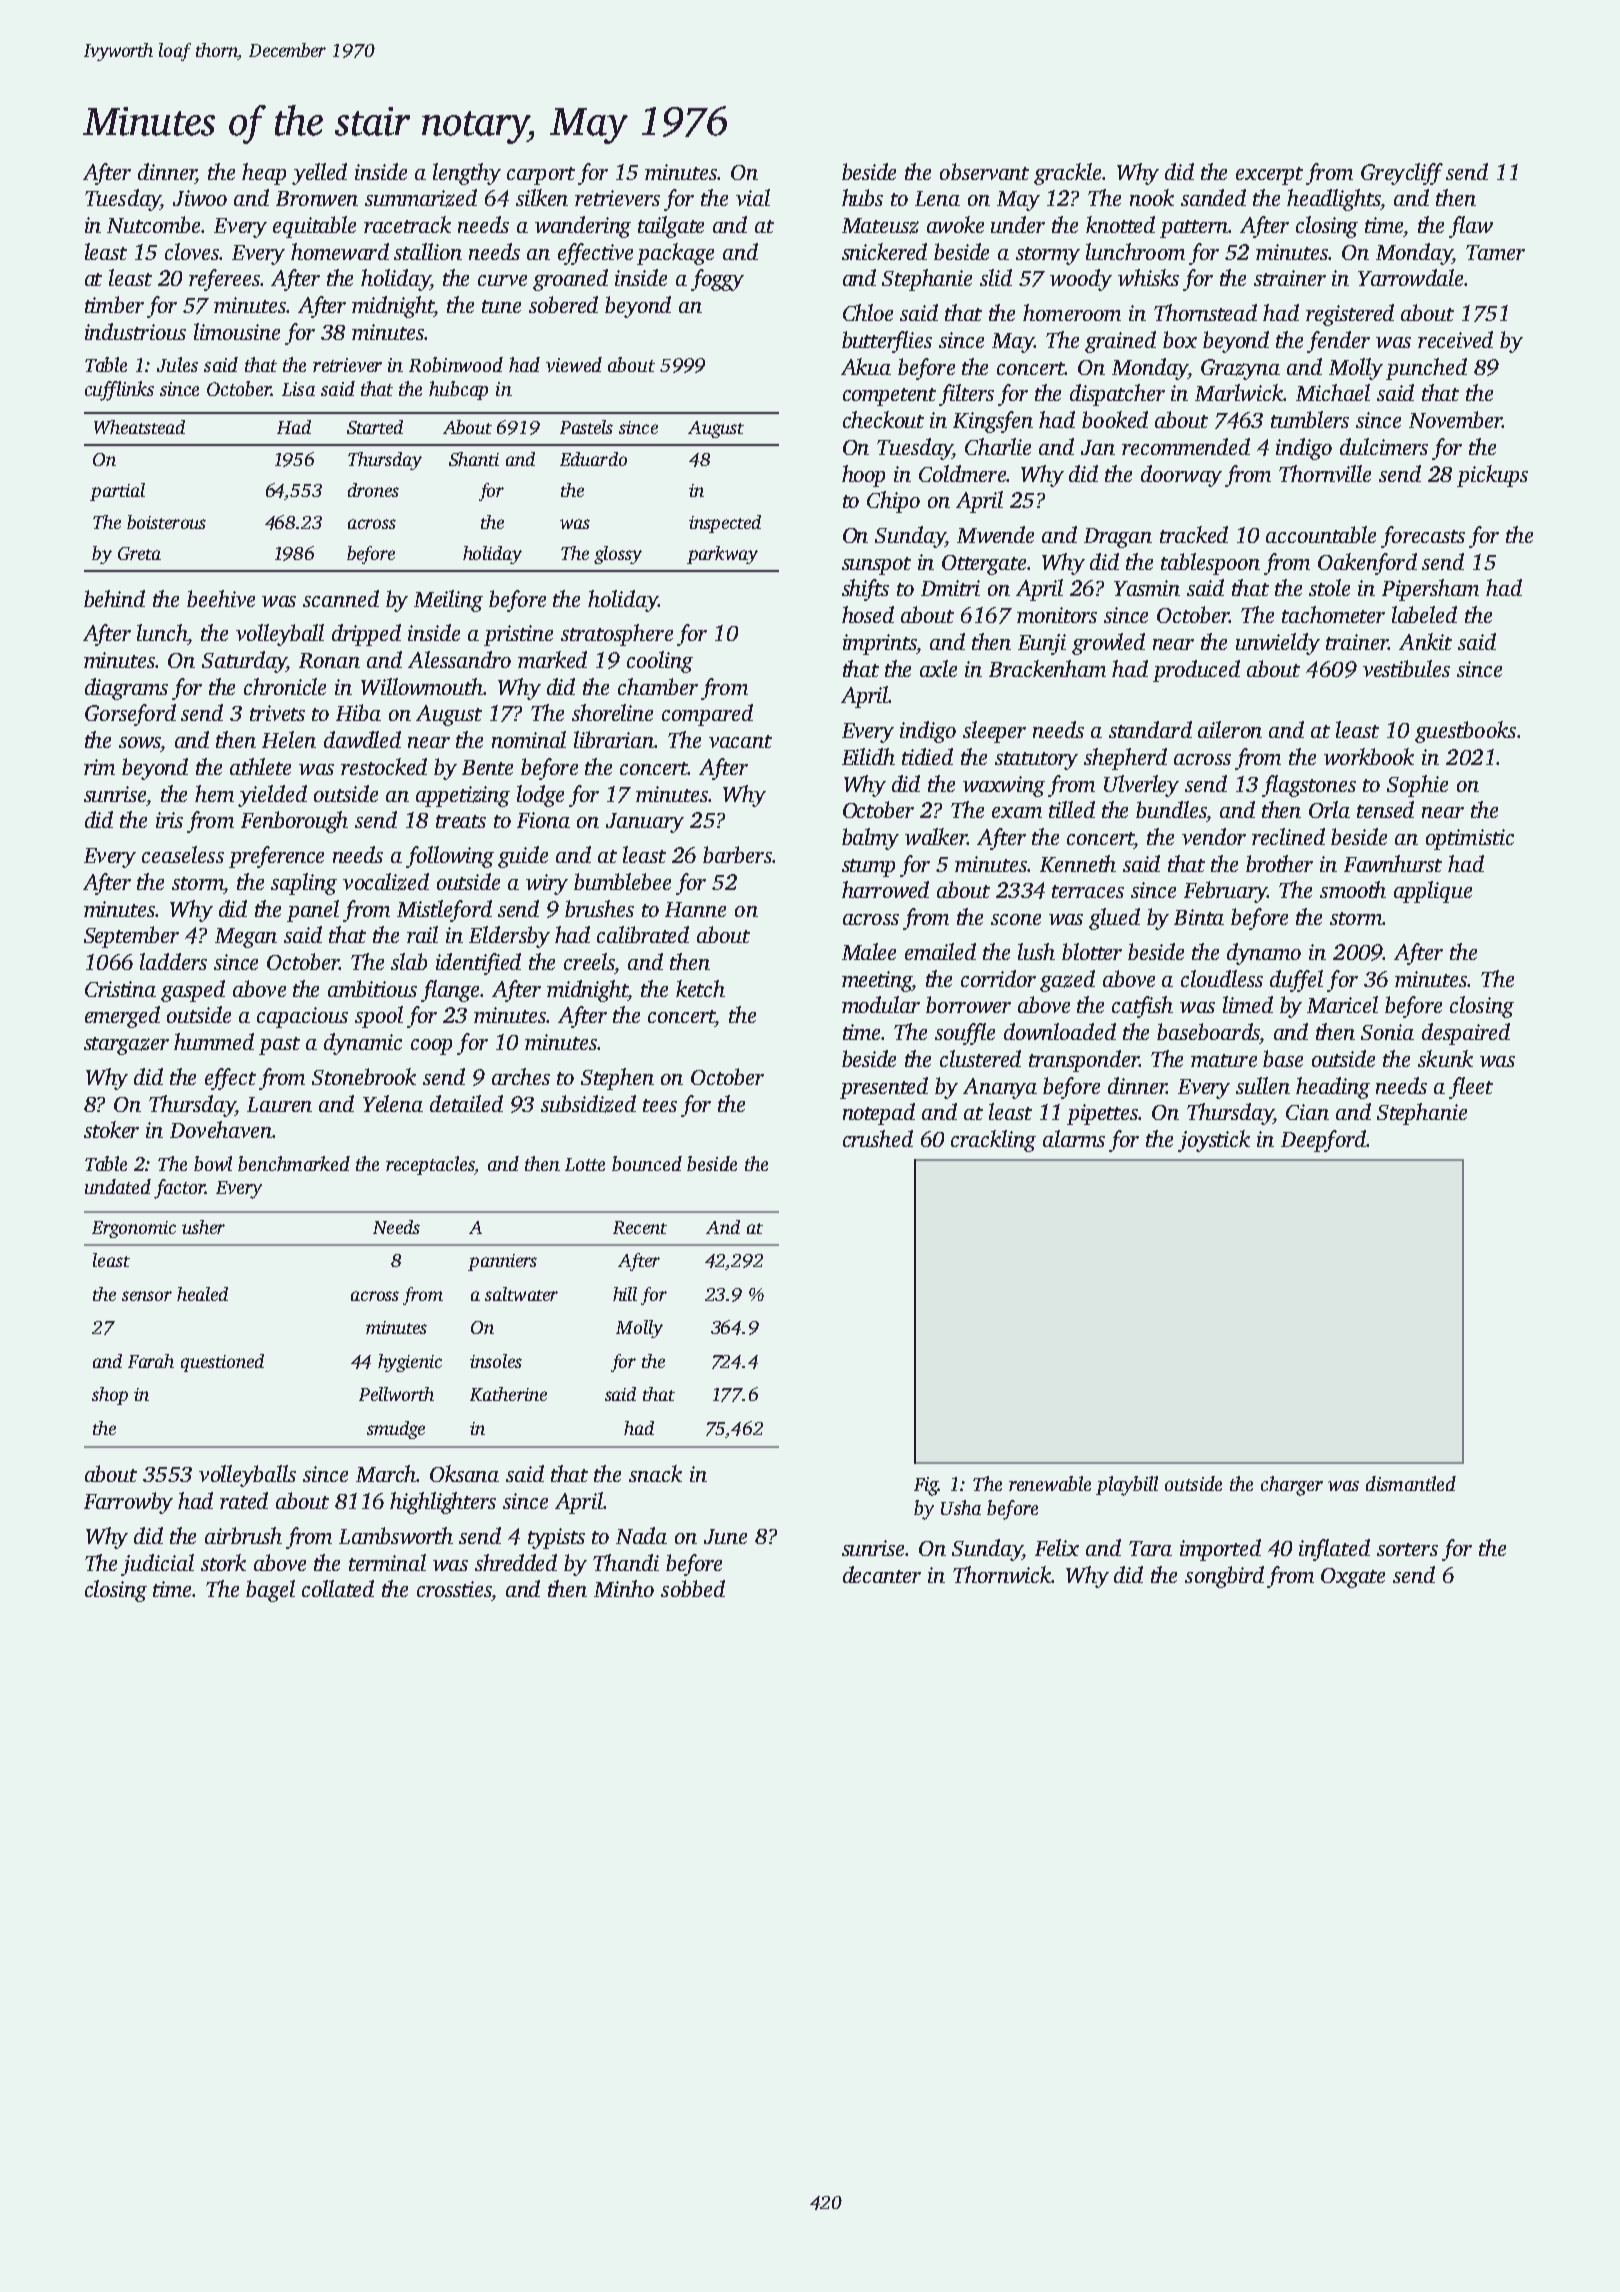 The width and height of the screenshot is (1620, 2292). I want to click on optimistic, so click(1470, 839).
